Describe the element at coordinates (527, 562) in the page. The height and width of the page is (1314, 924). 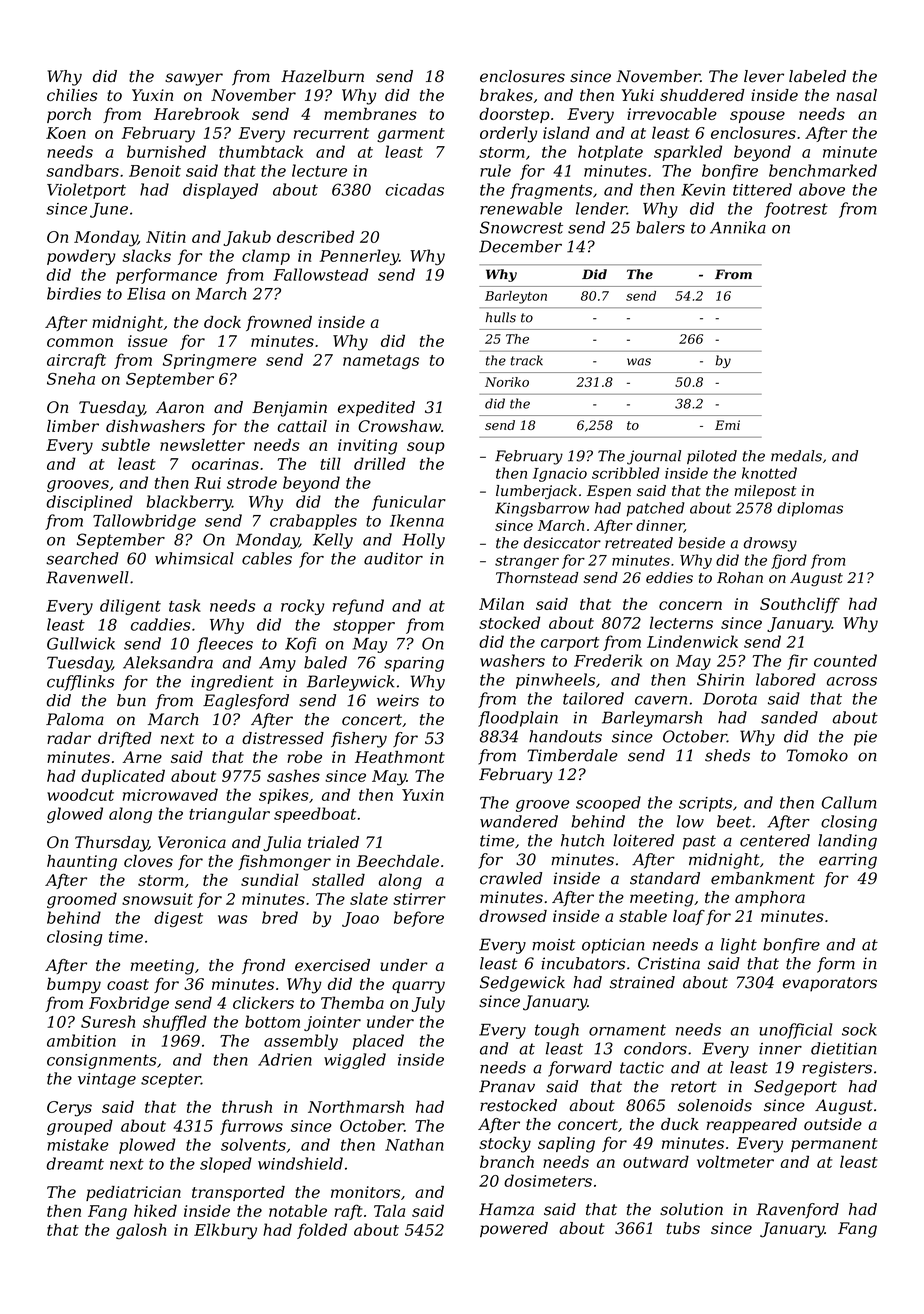
I see `stranger` at that location.
